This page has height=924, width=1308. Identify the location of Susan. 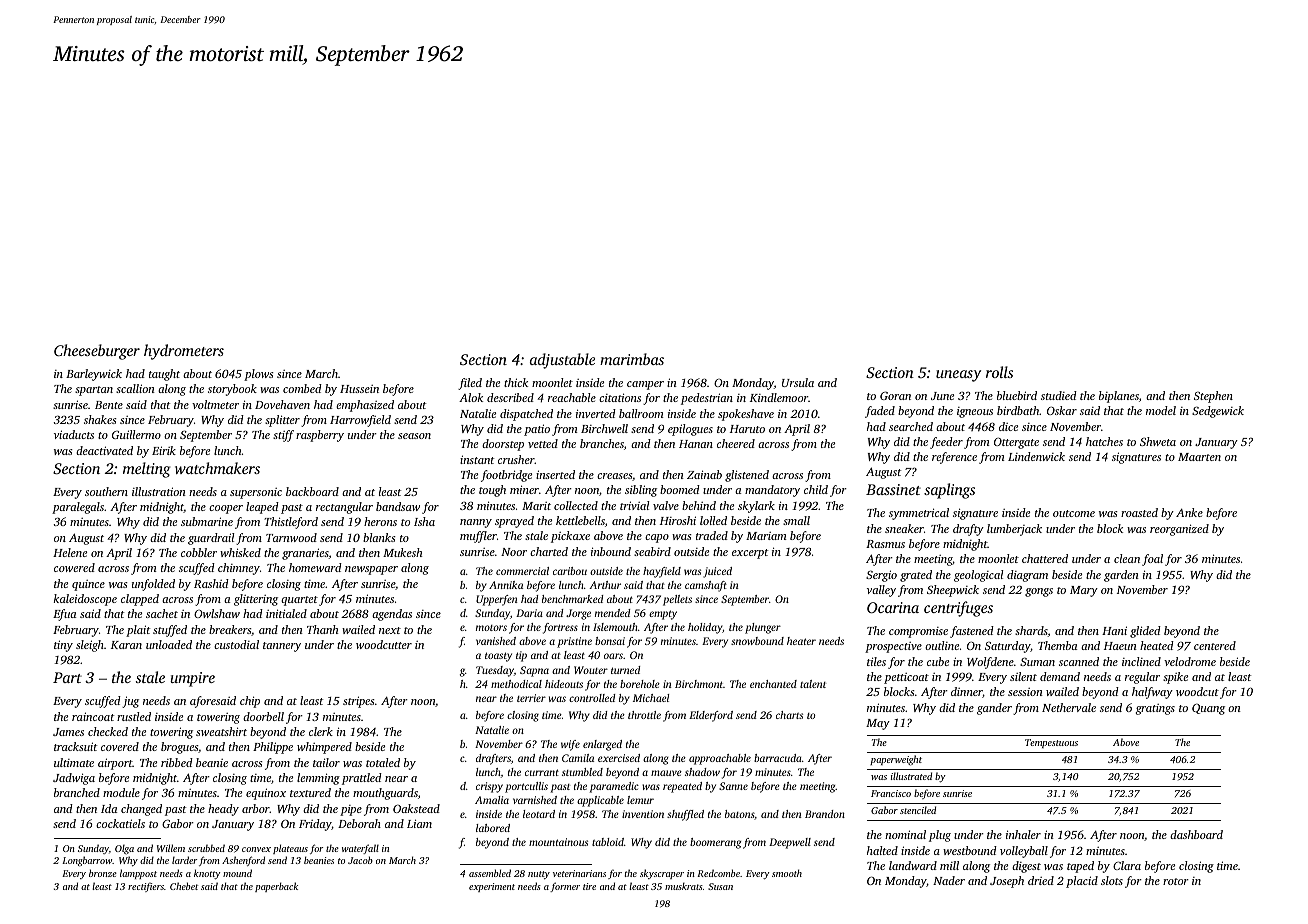
(720, 886).
